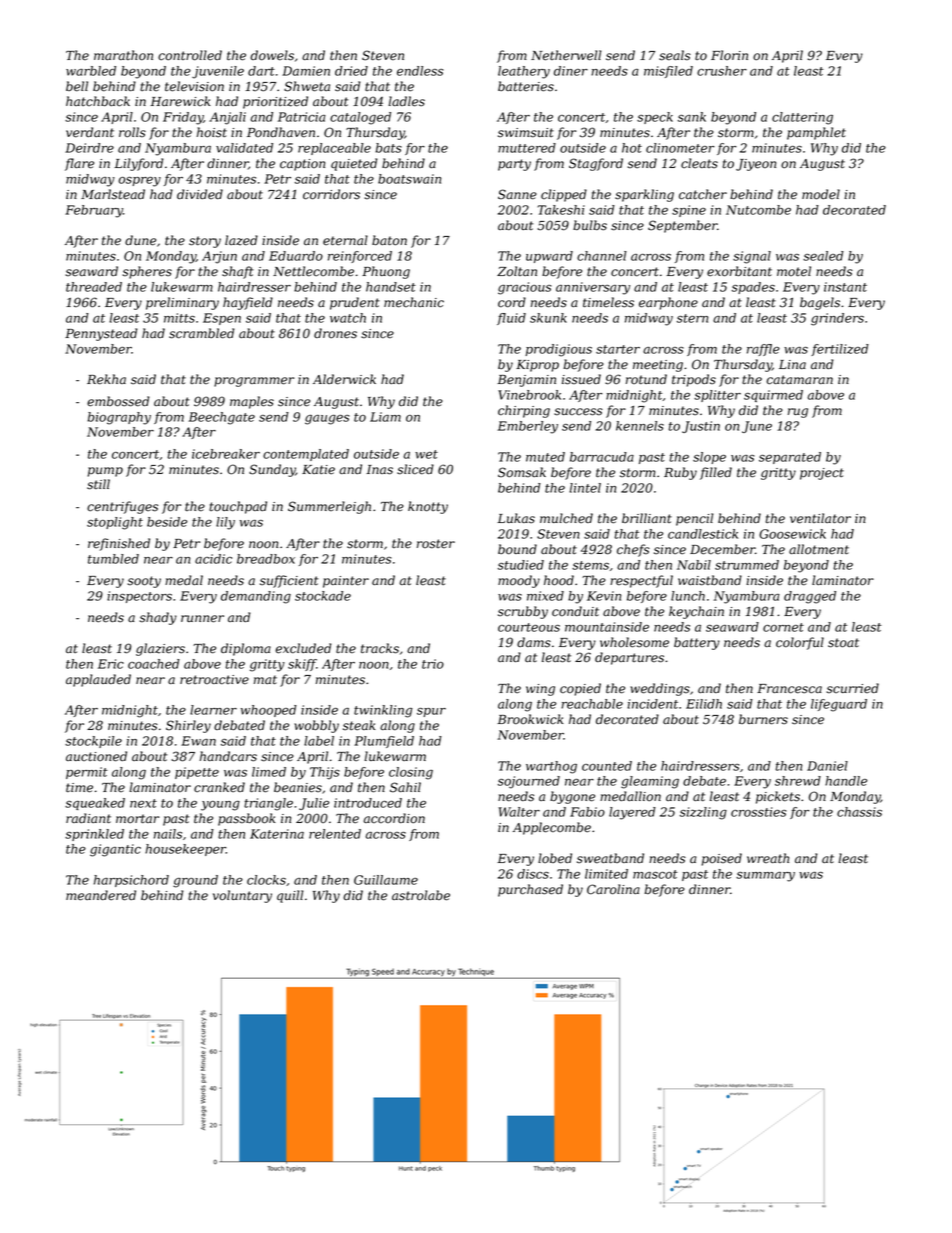 The image size is (952, 1233). Describe the element at coordinates (115, 850) in the screenshot. I see `gigantic` at that location.
